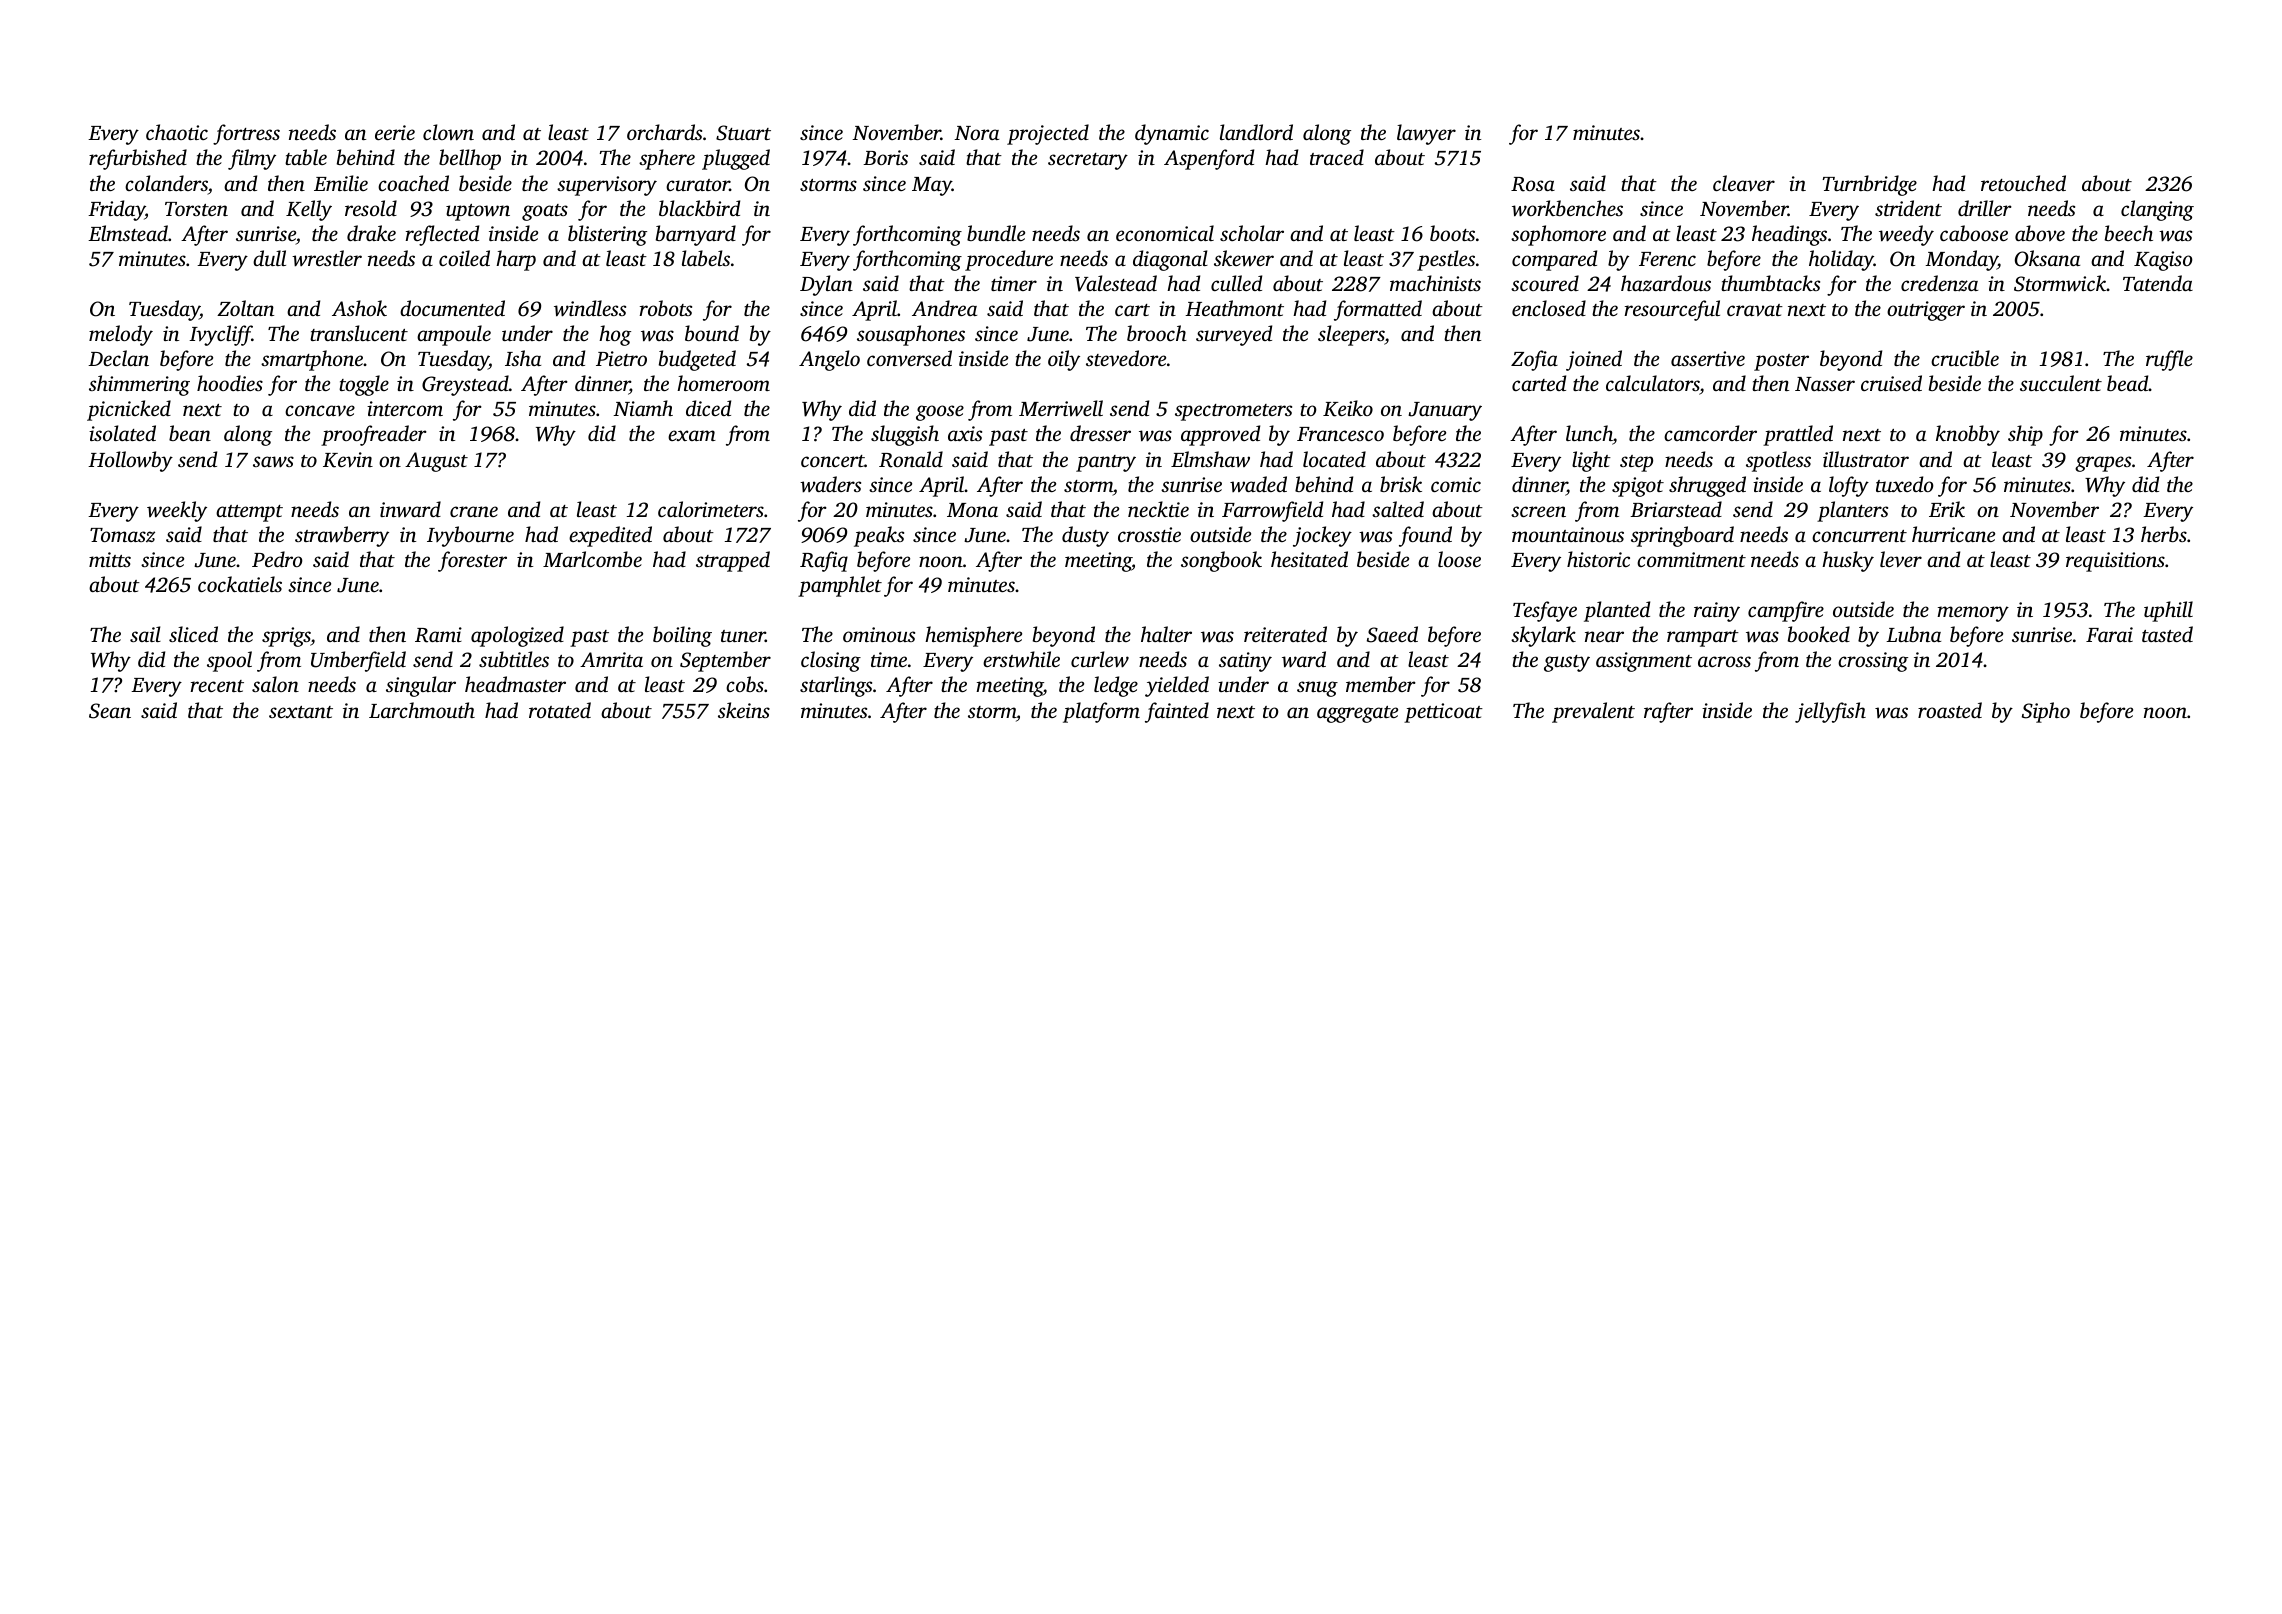 The width and height of the image is (2282, 1614). Describe the element at coordinates (252, 159) in the image. I see `filmy` at that location.
